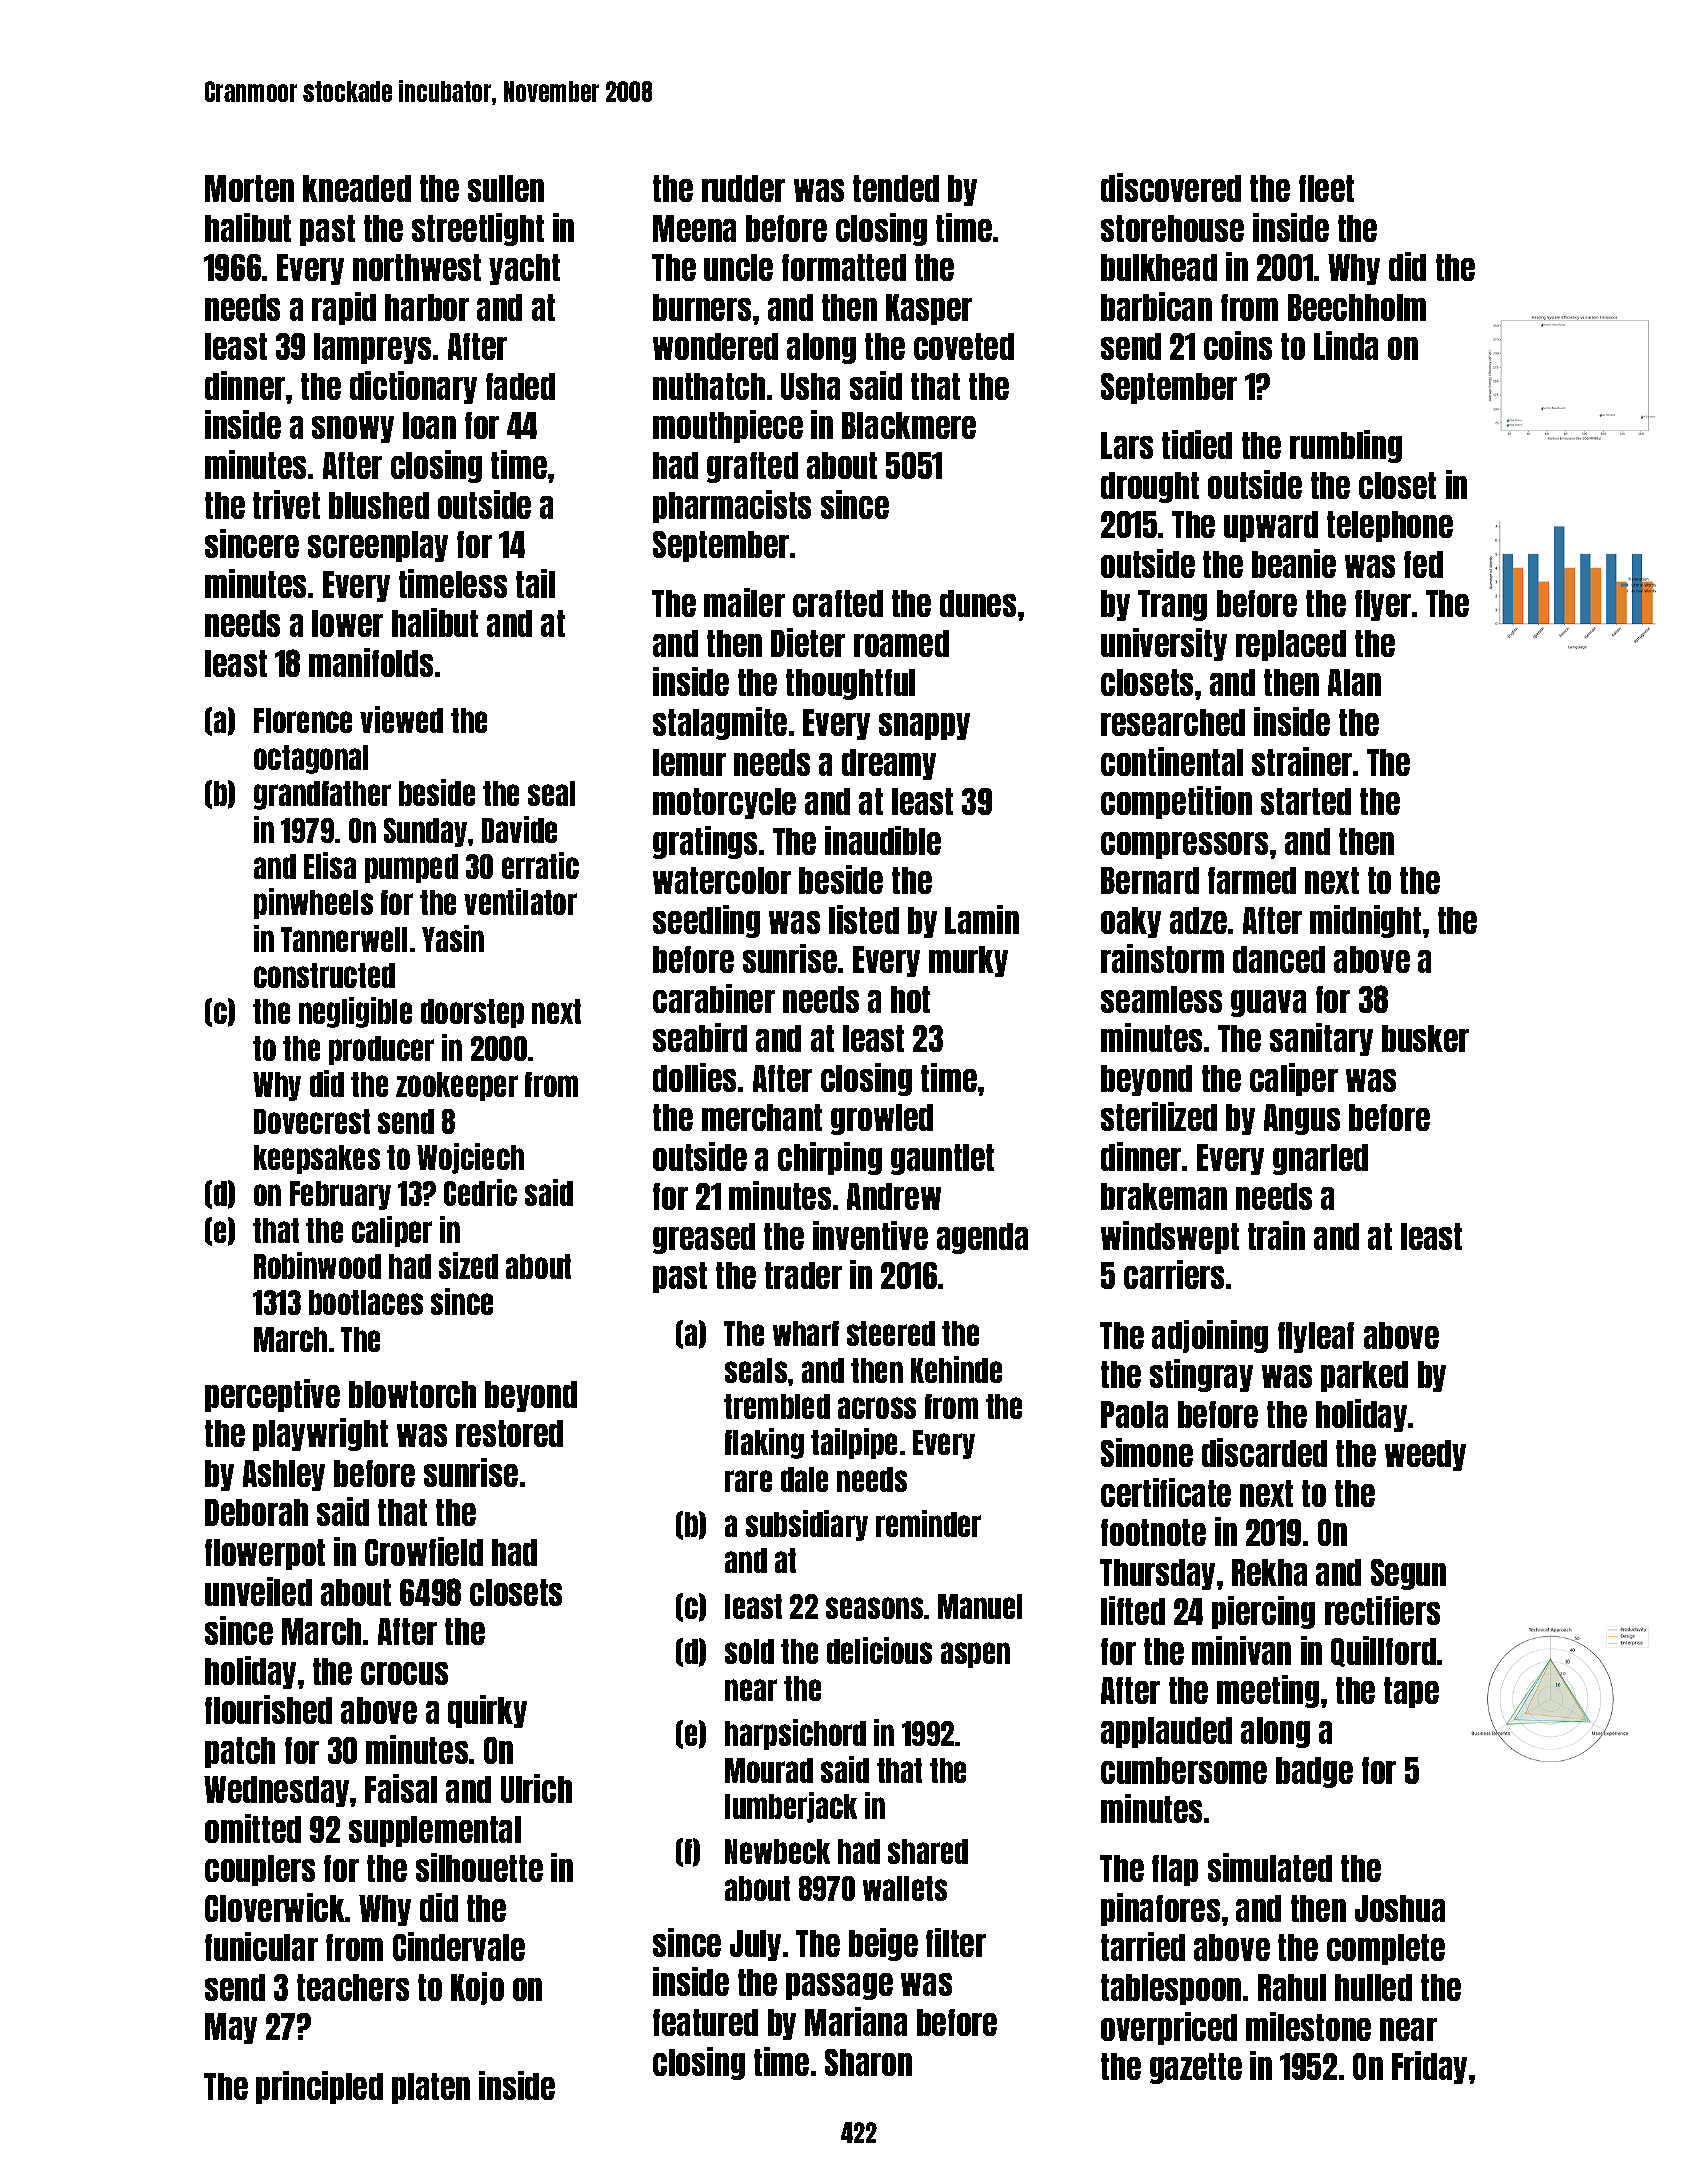 The image size is (1683, 2178). What do you see at coordinates (982, 1238) in the screenshot?
I see `agenda` at bounding box center [982, 1238].
